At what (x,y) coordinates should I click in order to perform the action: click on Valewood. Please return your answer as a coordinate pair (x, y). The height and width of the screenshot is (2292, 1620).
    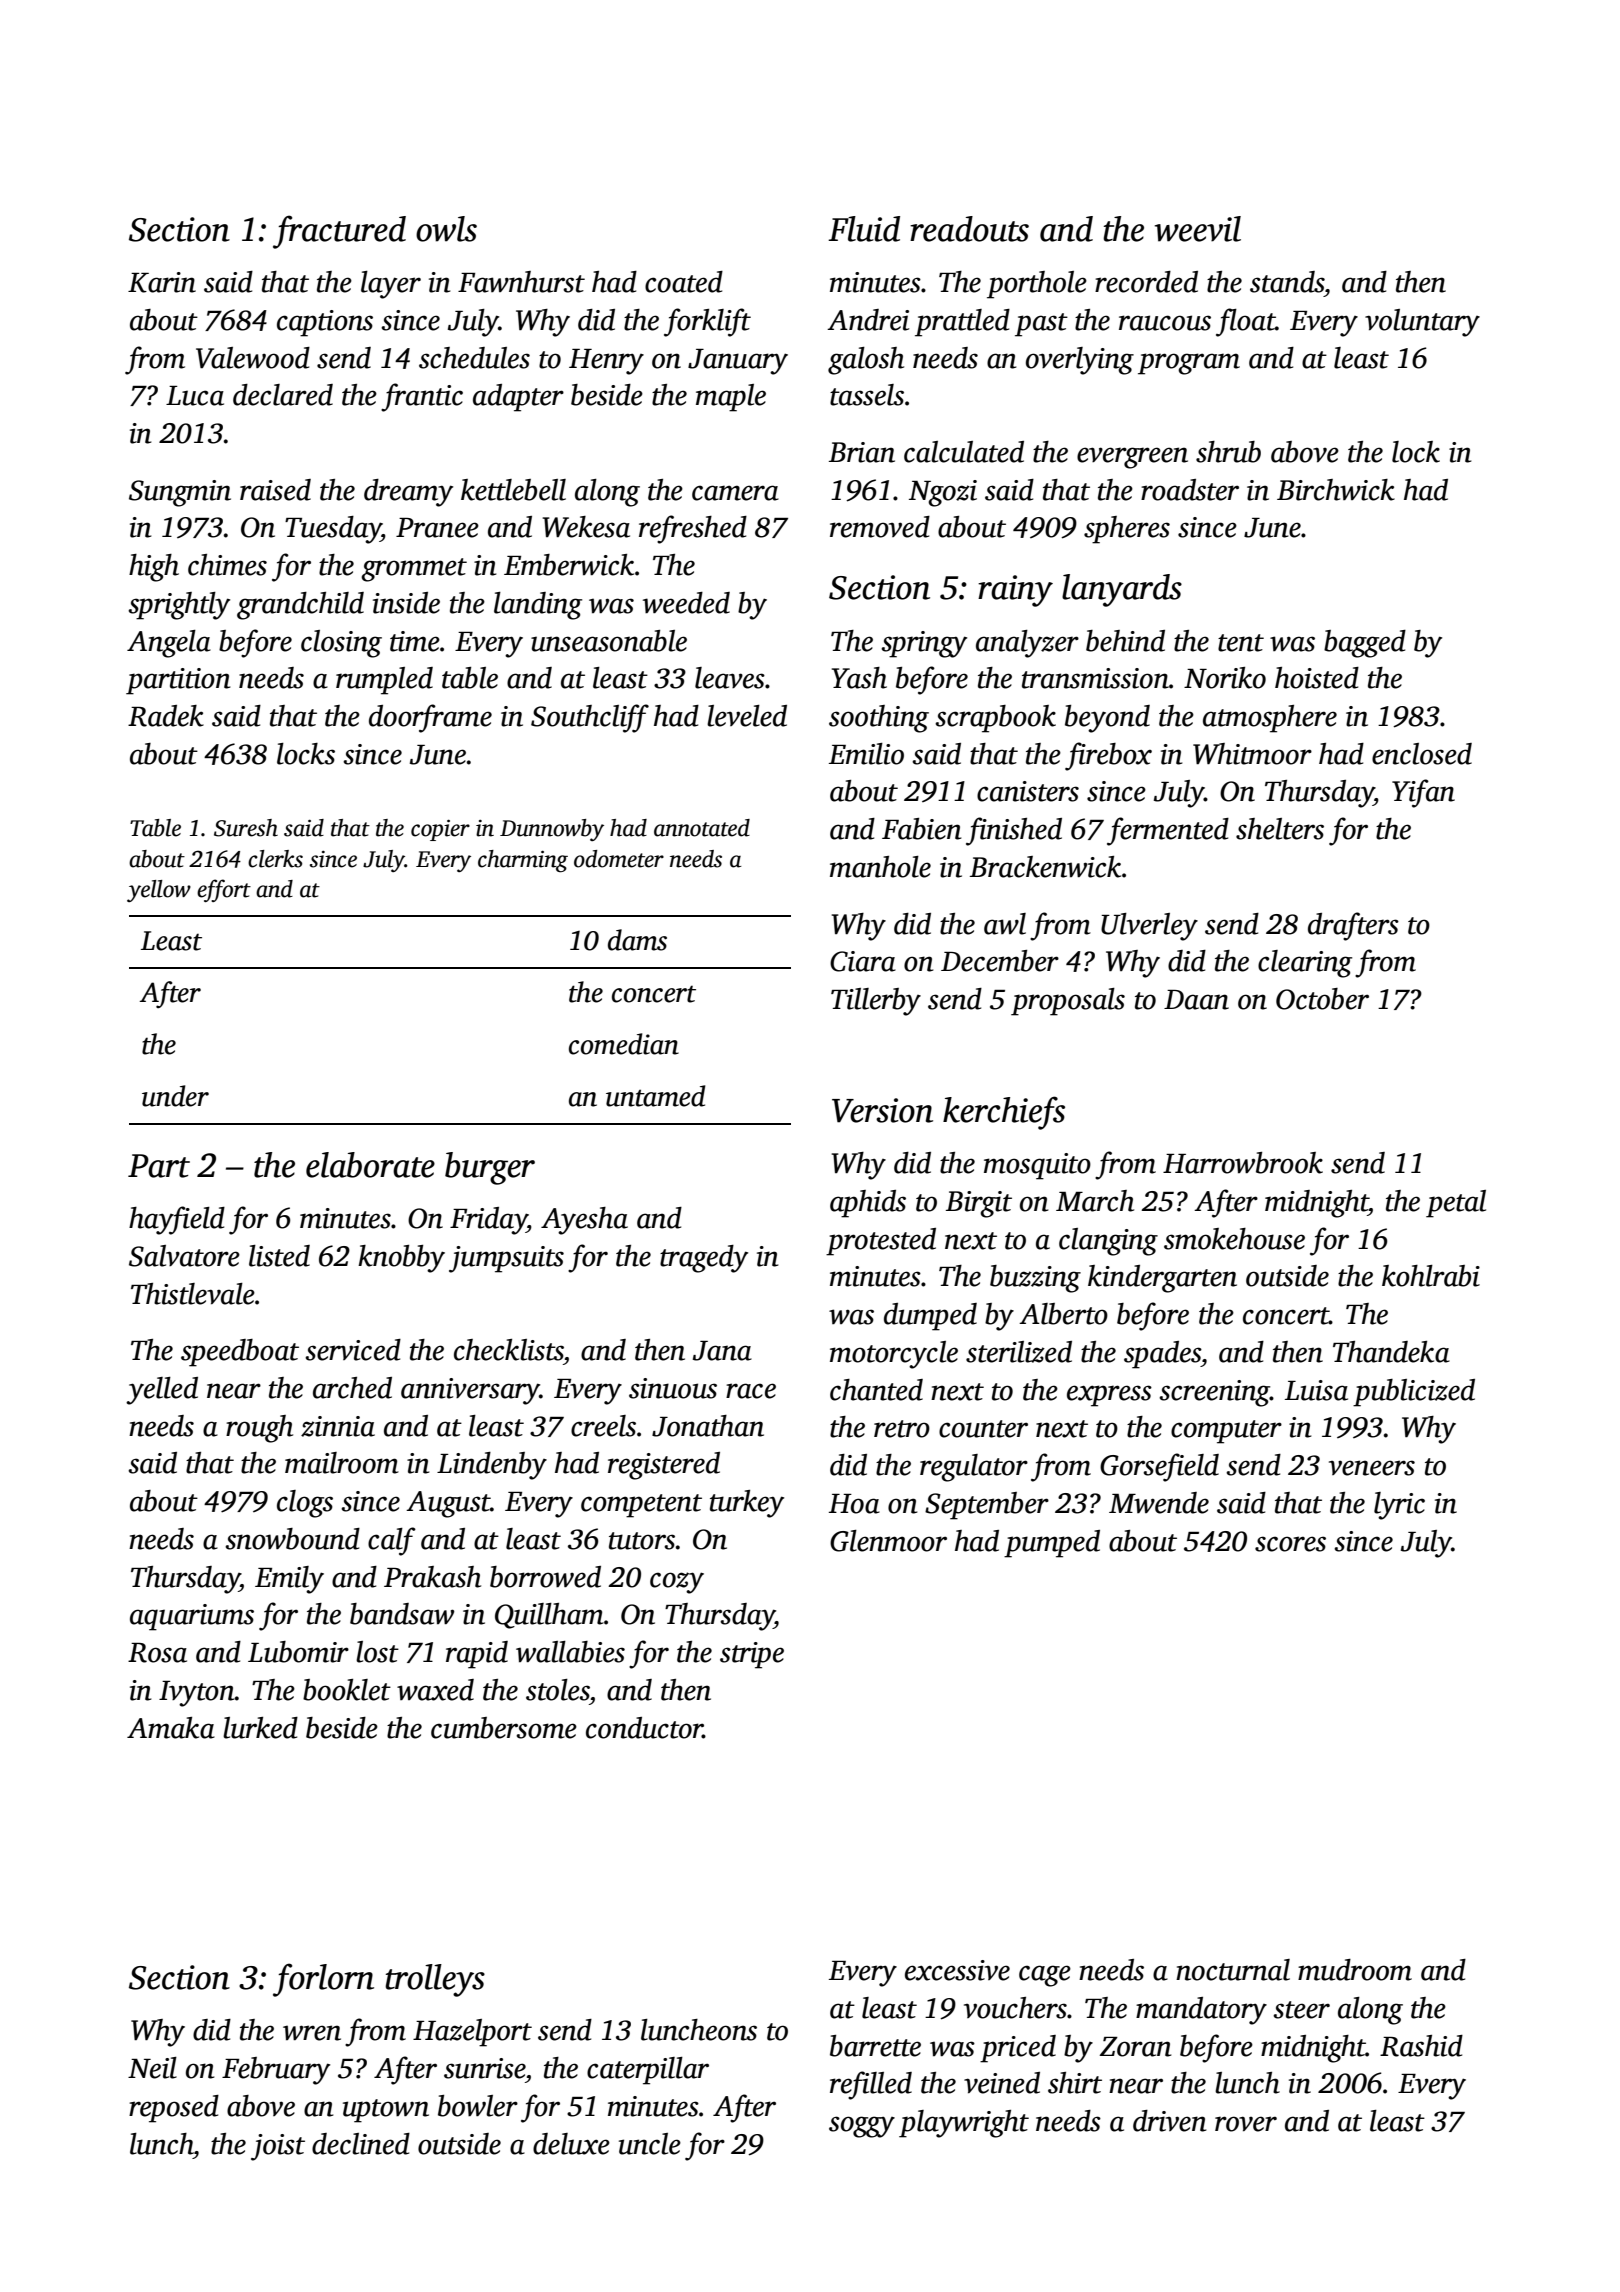
    Looking at the image, I should click on (253, 358).
